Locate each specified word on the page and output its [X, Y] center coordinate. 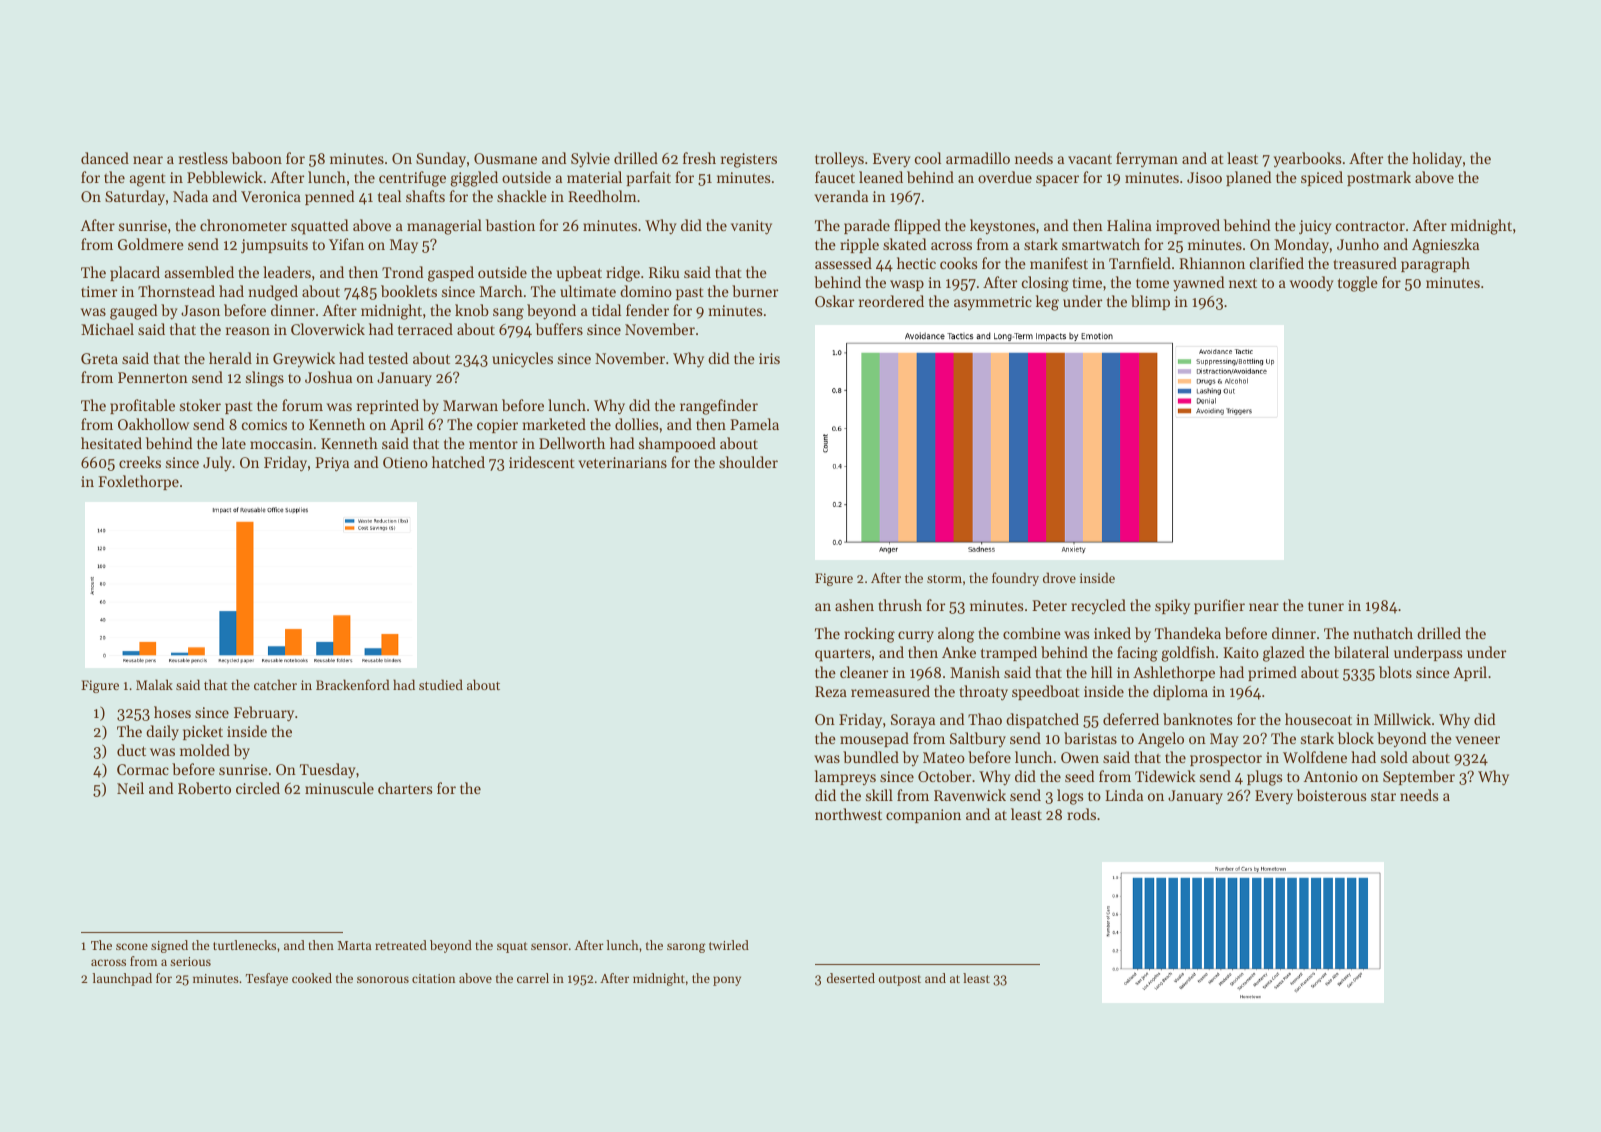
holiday [1437, 160]
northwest [848, 814]
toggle [1358, 284]
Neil [130, 788]
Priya [332, 464]
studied [441, 684]
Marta [355, 945]
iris [769, 358]
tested [388, 358]
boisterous [1331, 795]
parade [867, 226]
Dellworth [572, 443]
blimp [1150, 302]
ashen [854, 605]
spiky [1172, 607]
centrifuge [412, 179]
